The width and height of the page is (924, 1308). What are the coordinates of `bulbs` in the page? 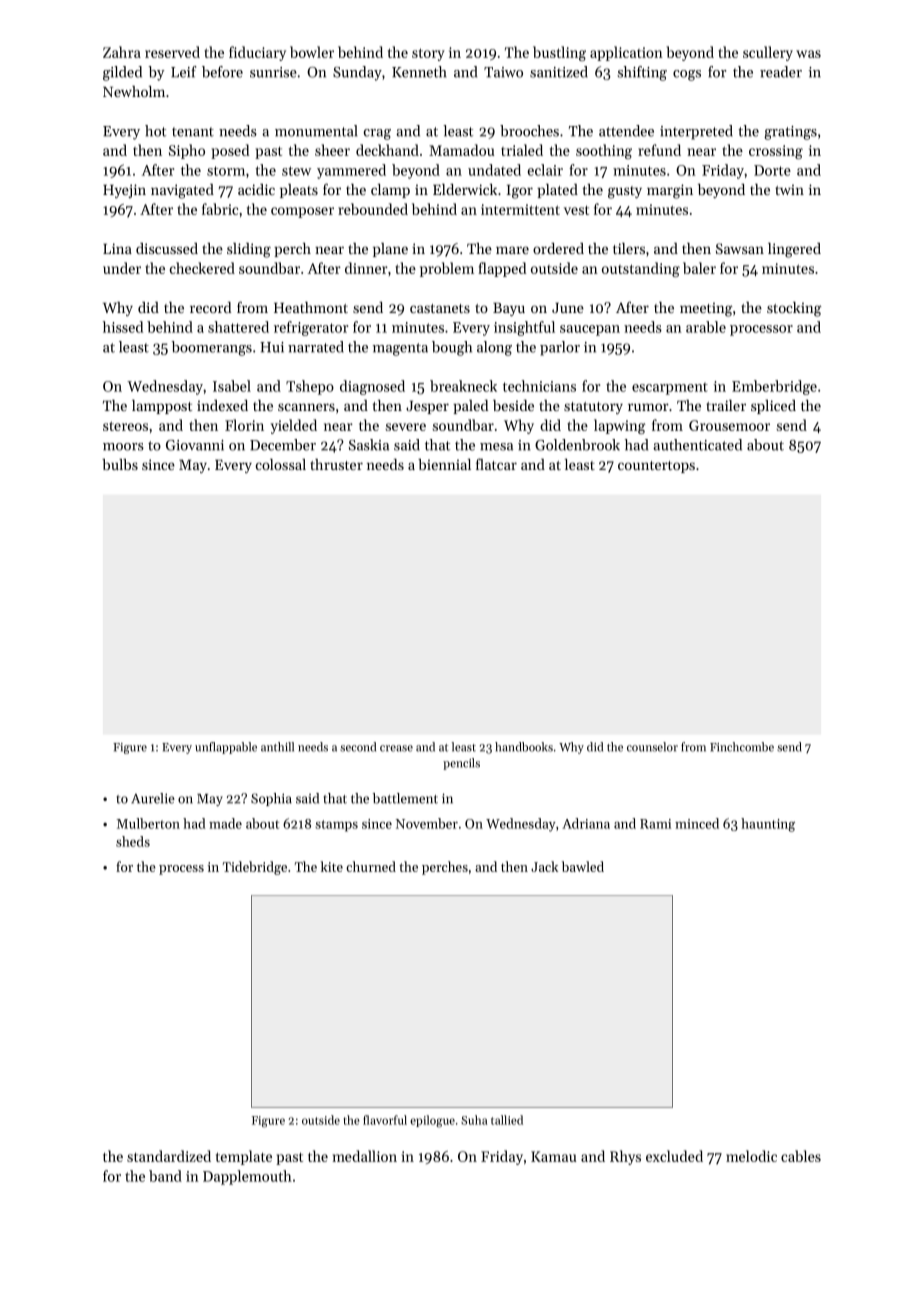 It's located at (120, 464).
